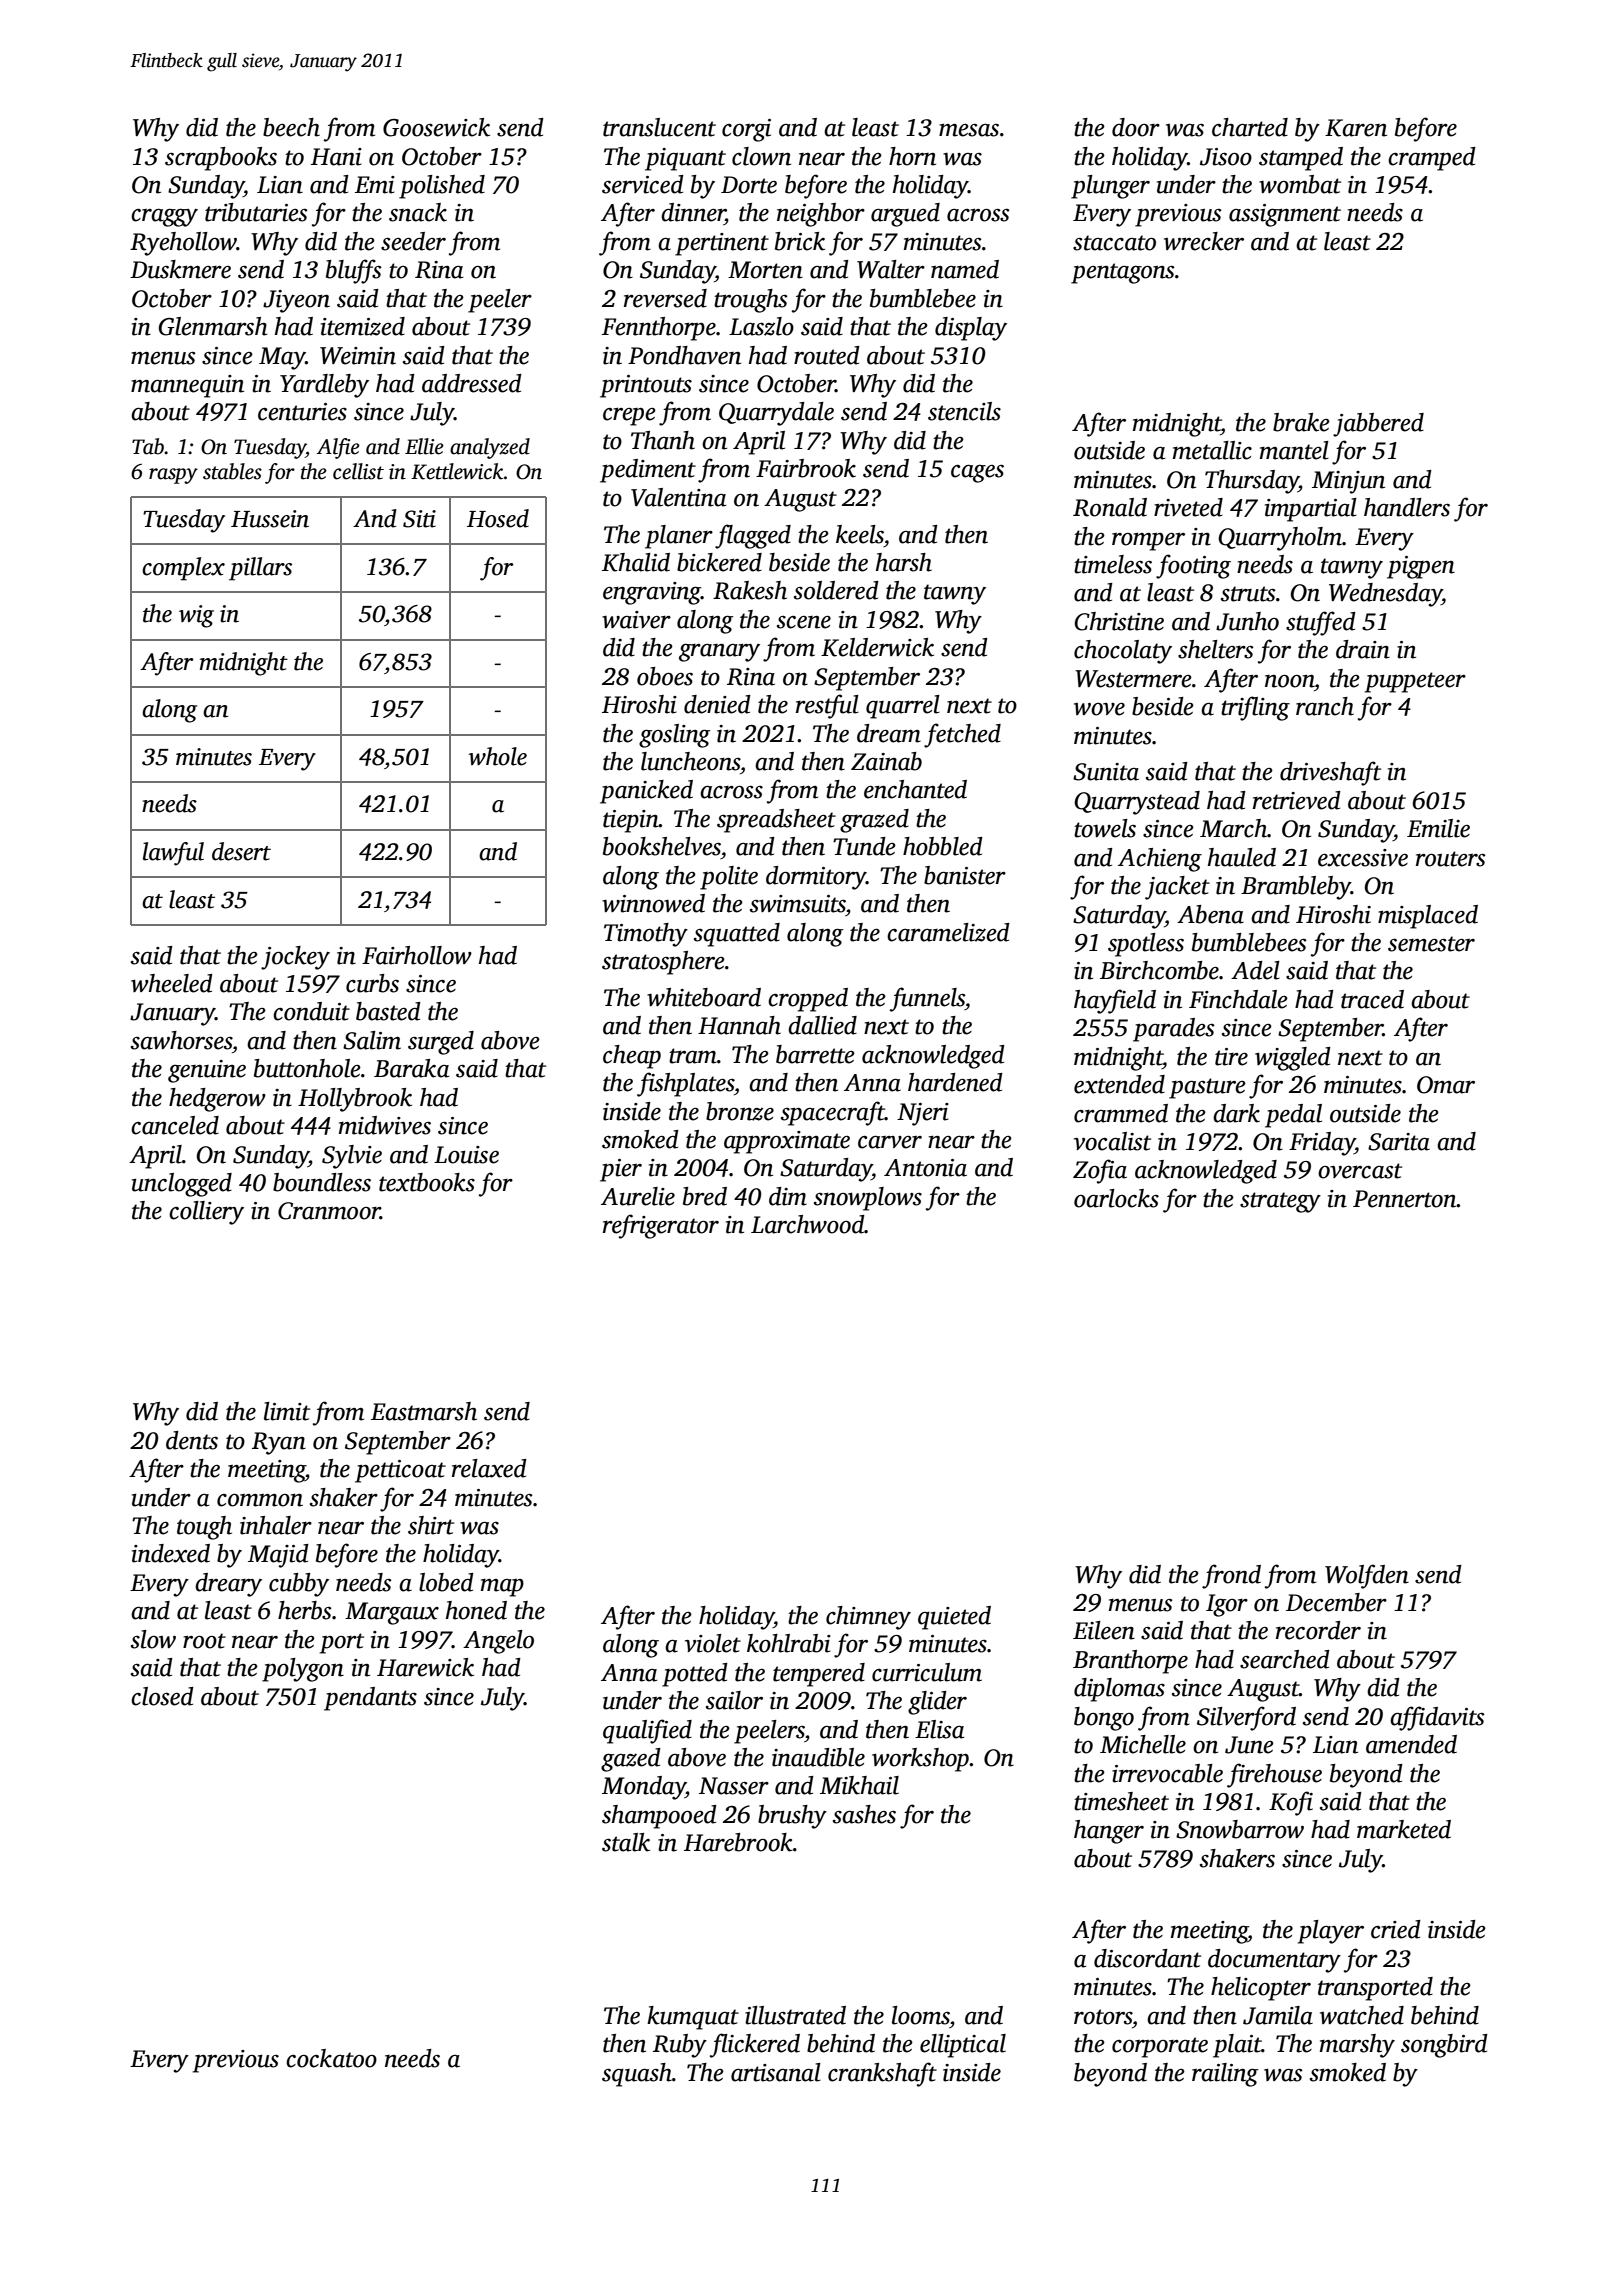  I want to click on door, so click(1136, 127).
